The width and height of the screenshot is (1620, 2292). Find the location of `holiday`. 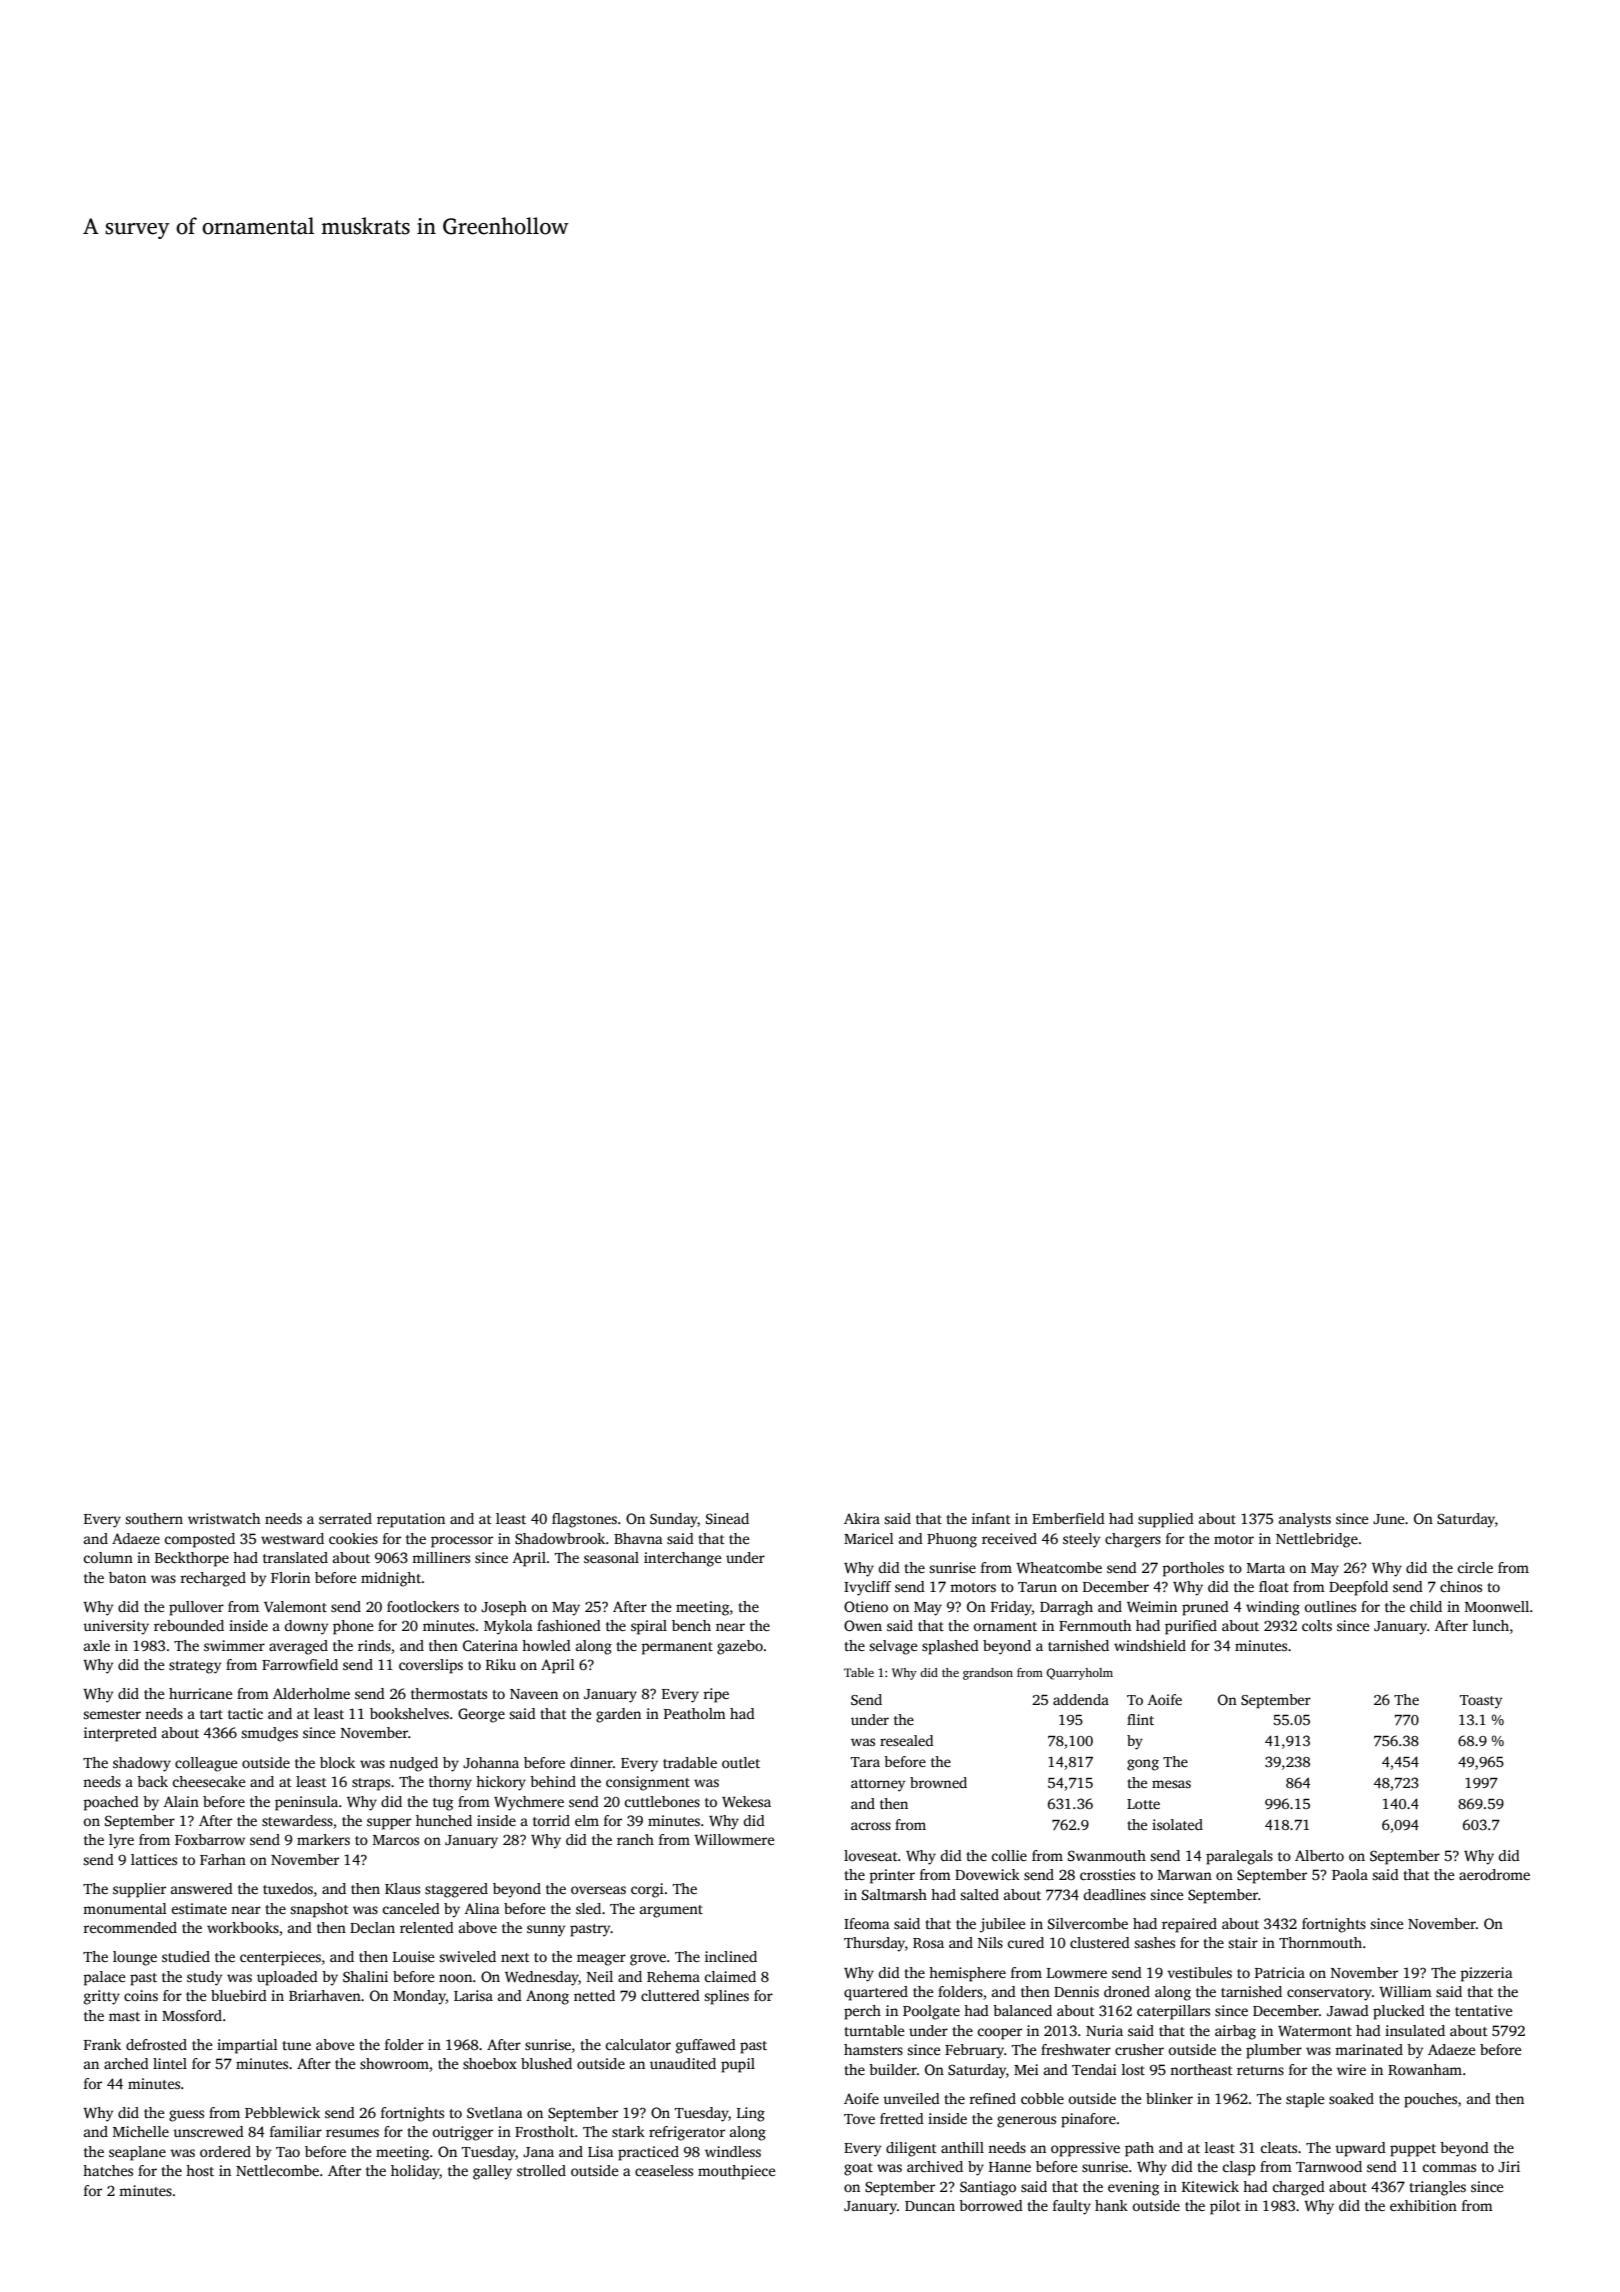

holiday is located at coordinates (415, 2172).
